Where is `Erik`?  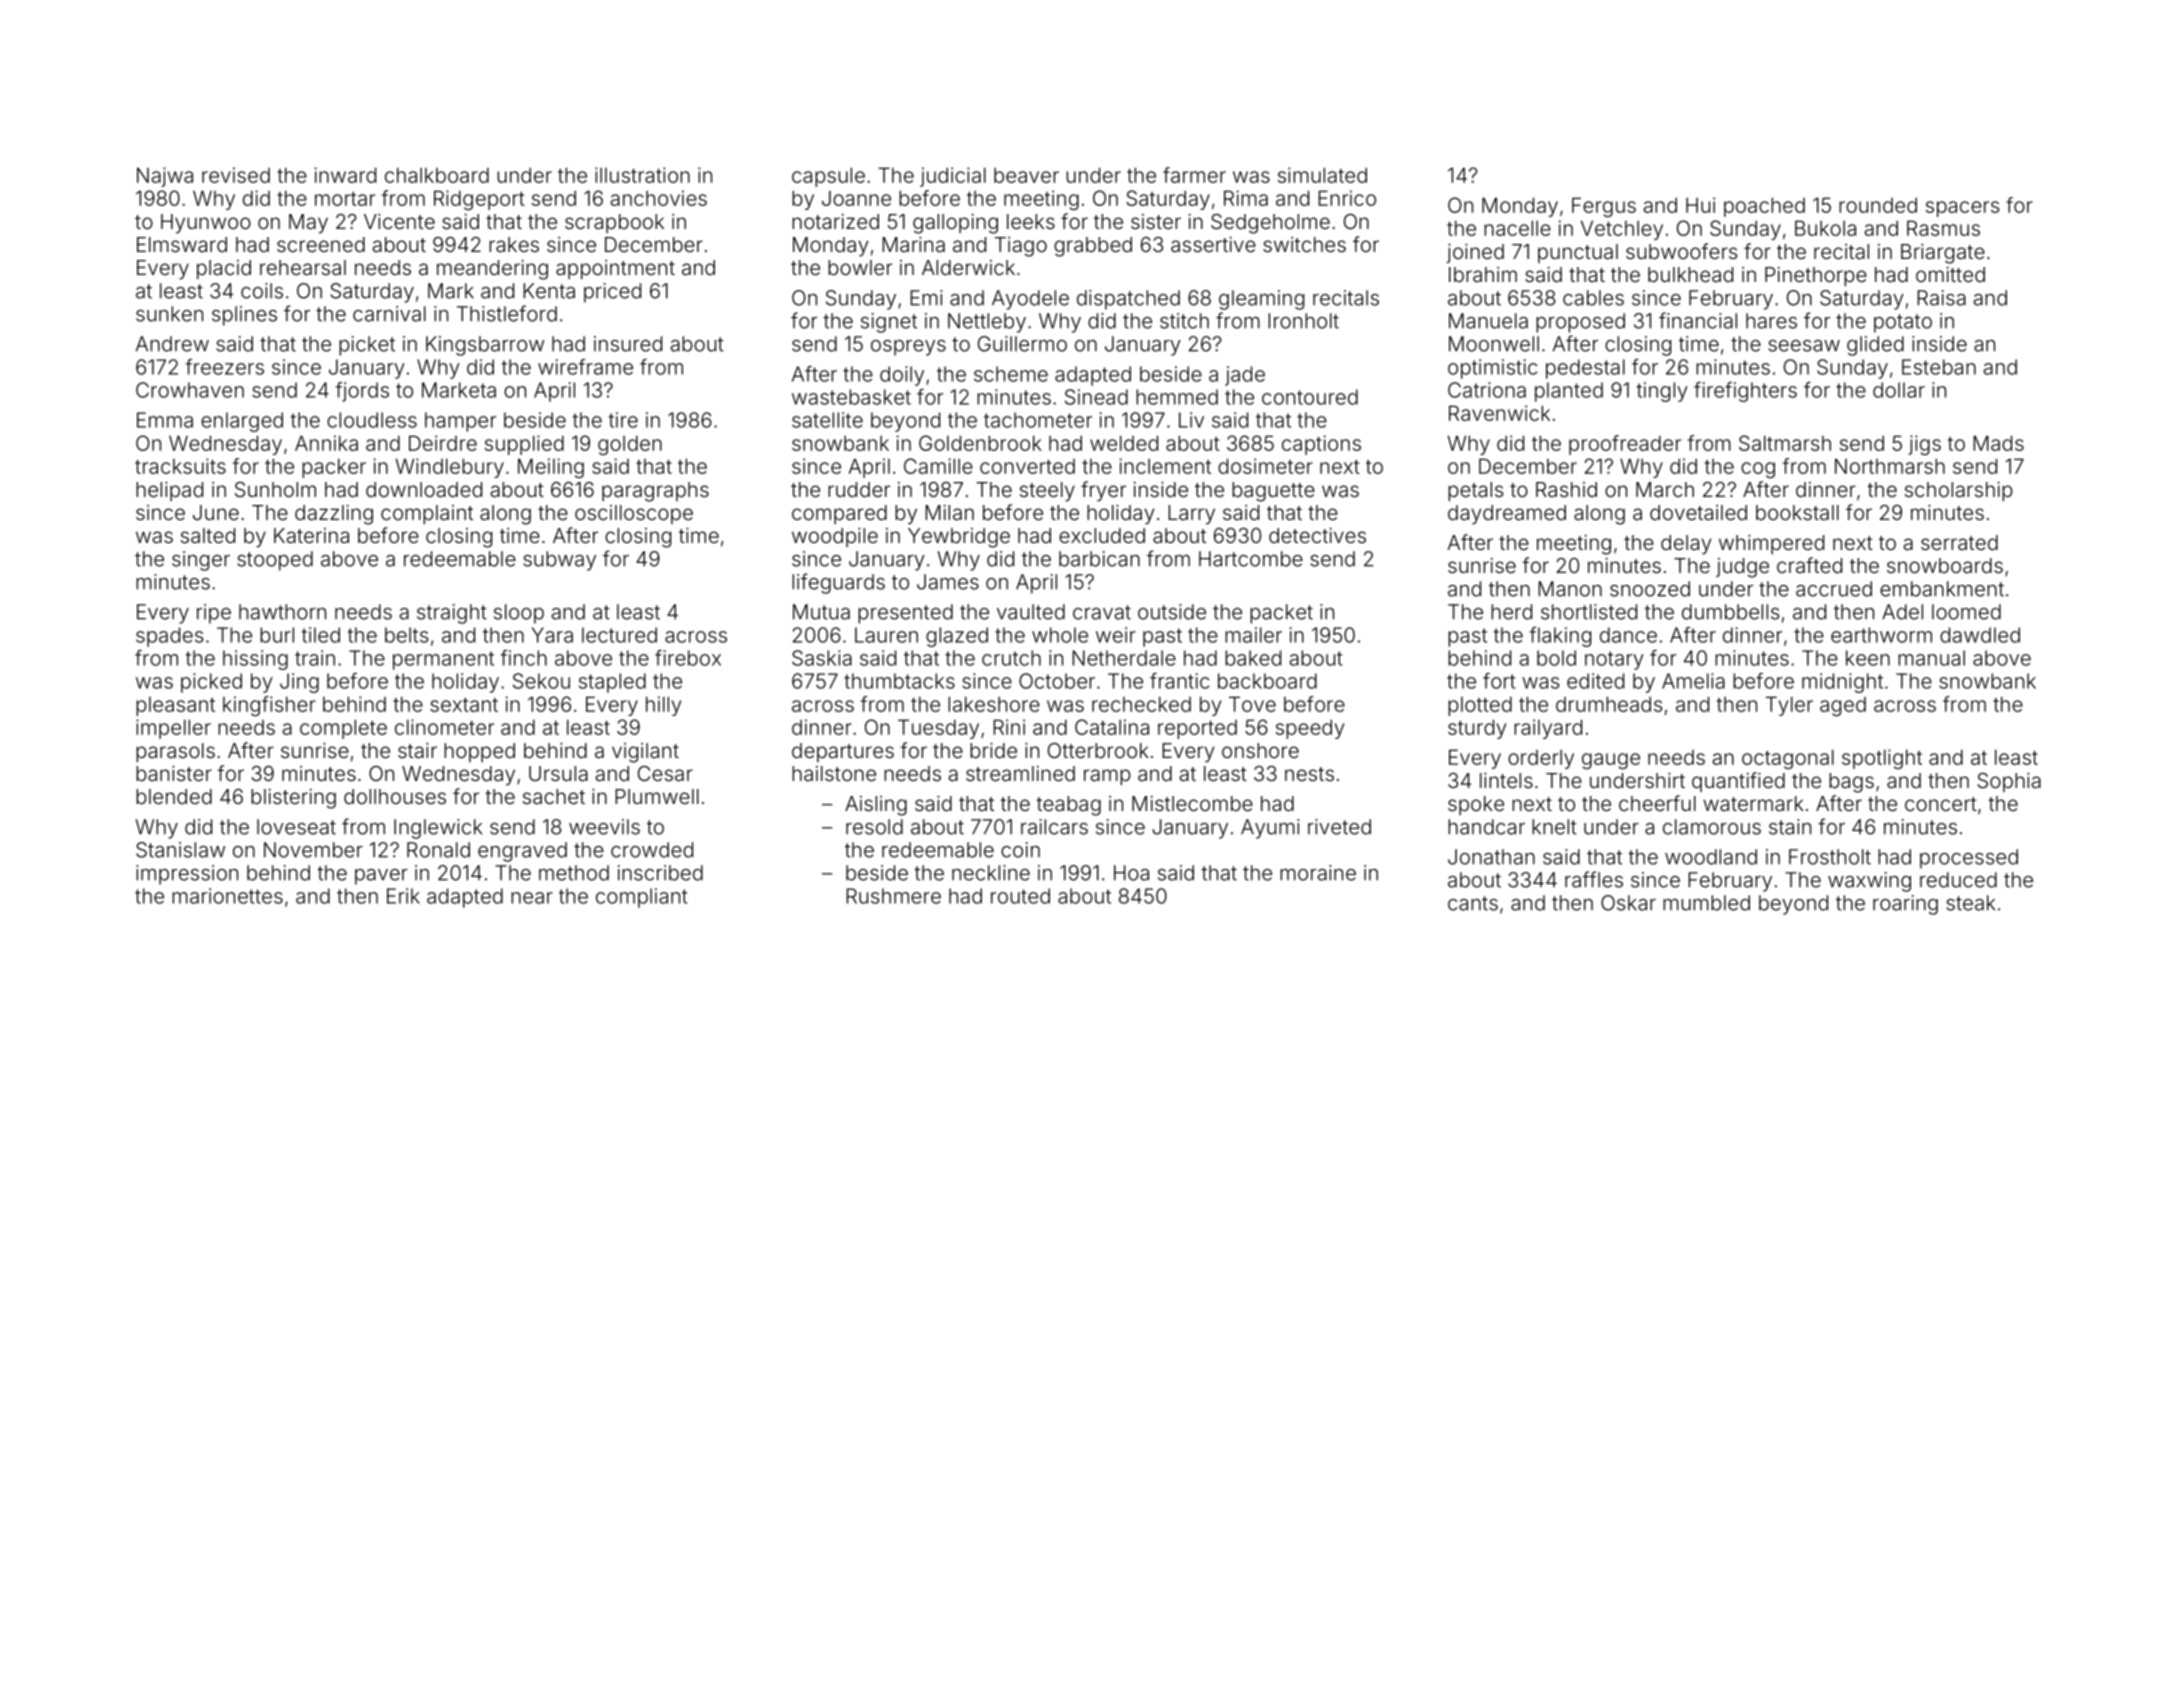
Erik is located at coordinates (403, 896).
